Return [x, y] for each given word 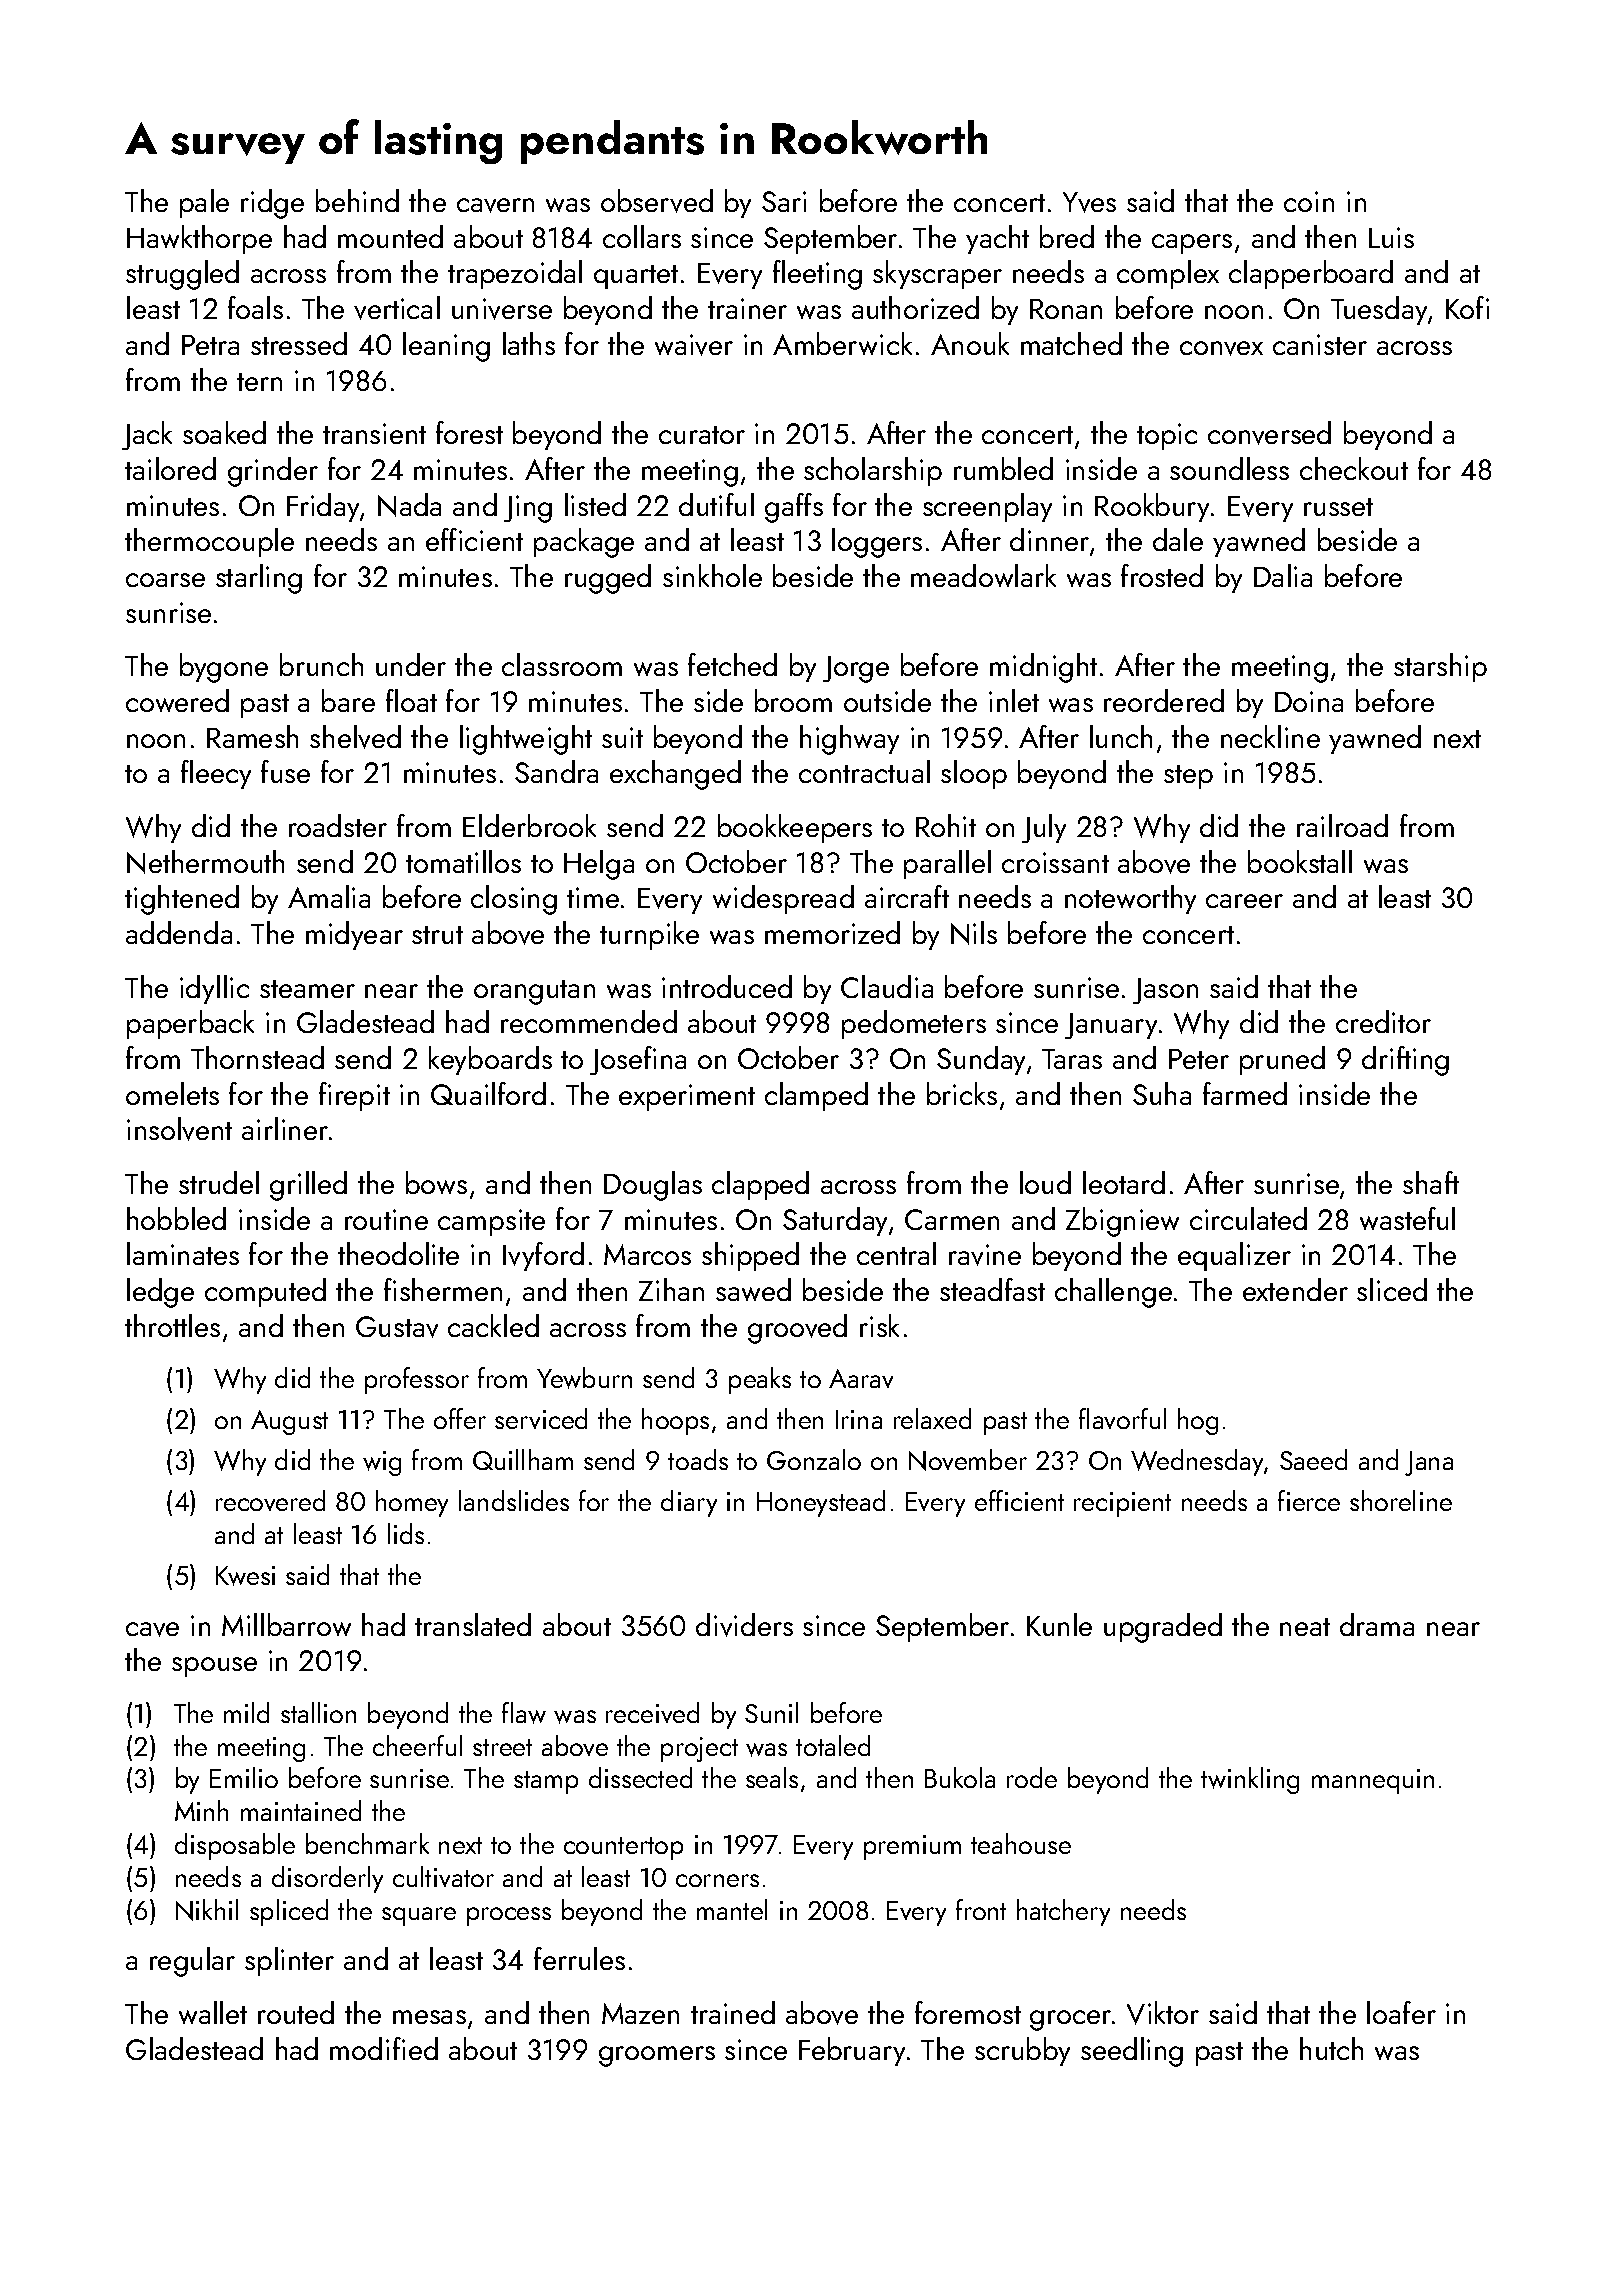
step [1188, 777]
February [852, 2051]
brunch [321, 664]
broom [793, 700]
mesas [429, 2017]
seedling [1132, 2052]
